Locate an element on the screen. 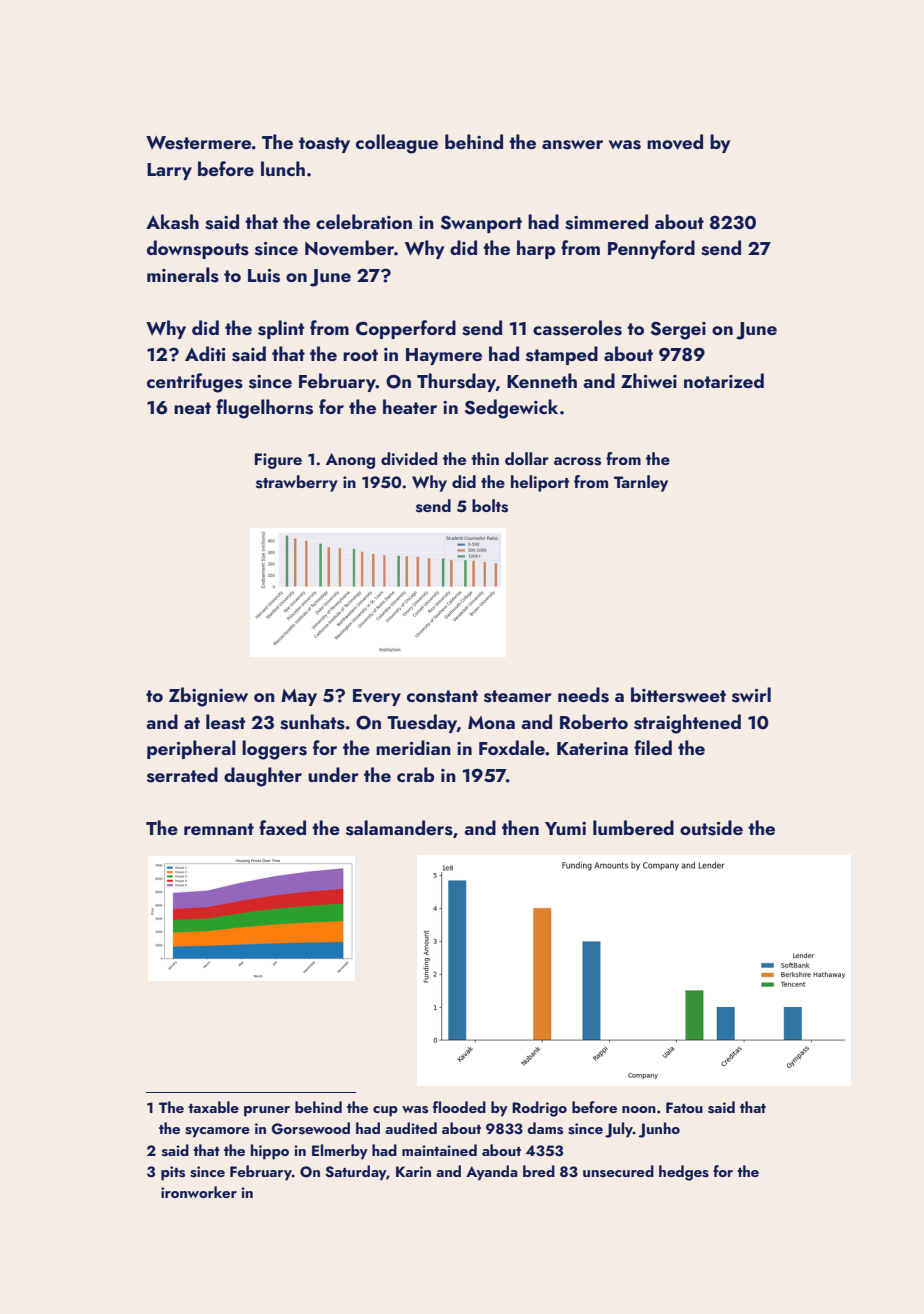 The height and width of the screenshot is (1314, 924). Elmerby is located at coordinates (340, 1152).
